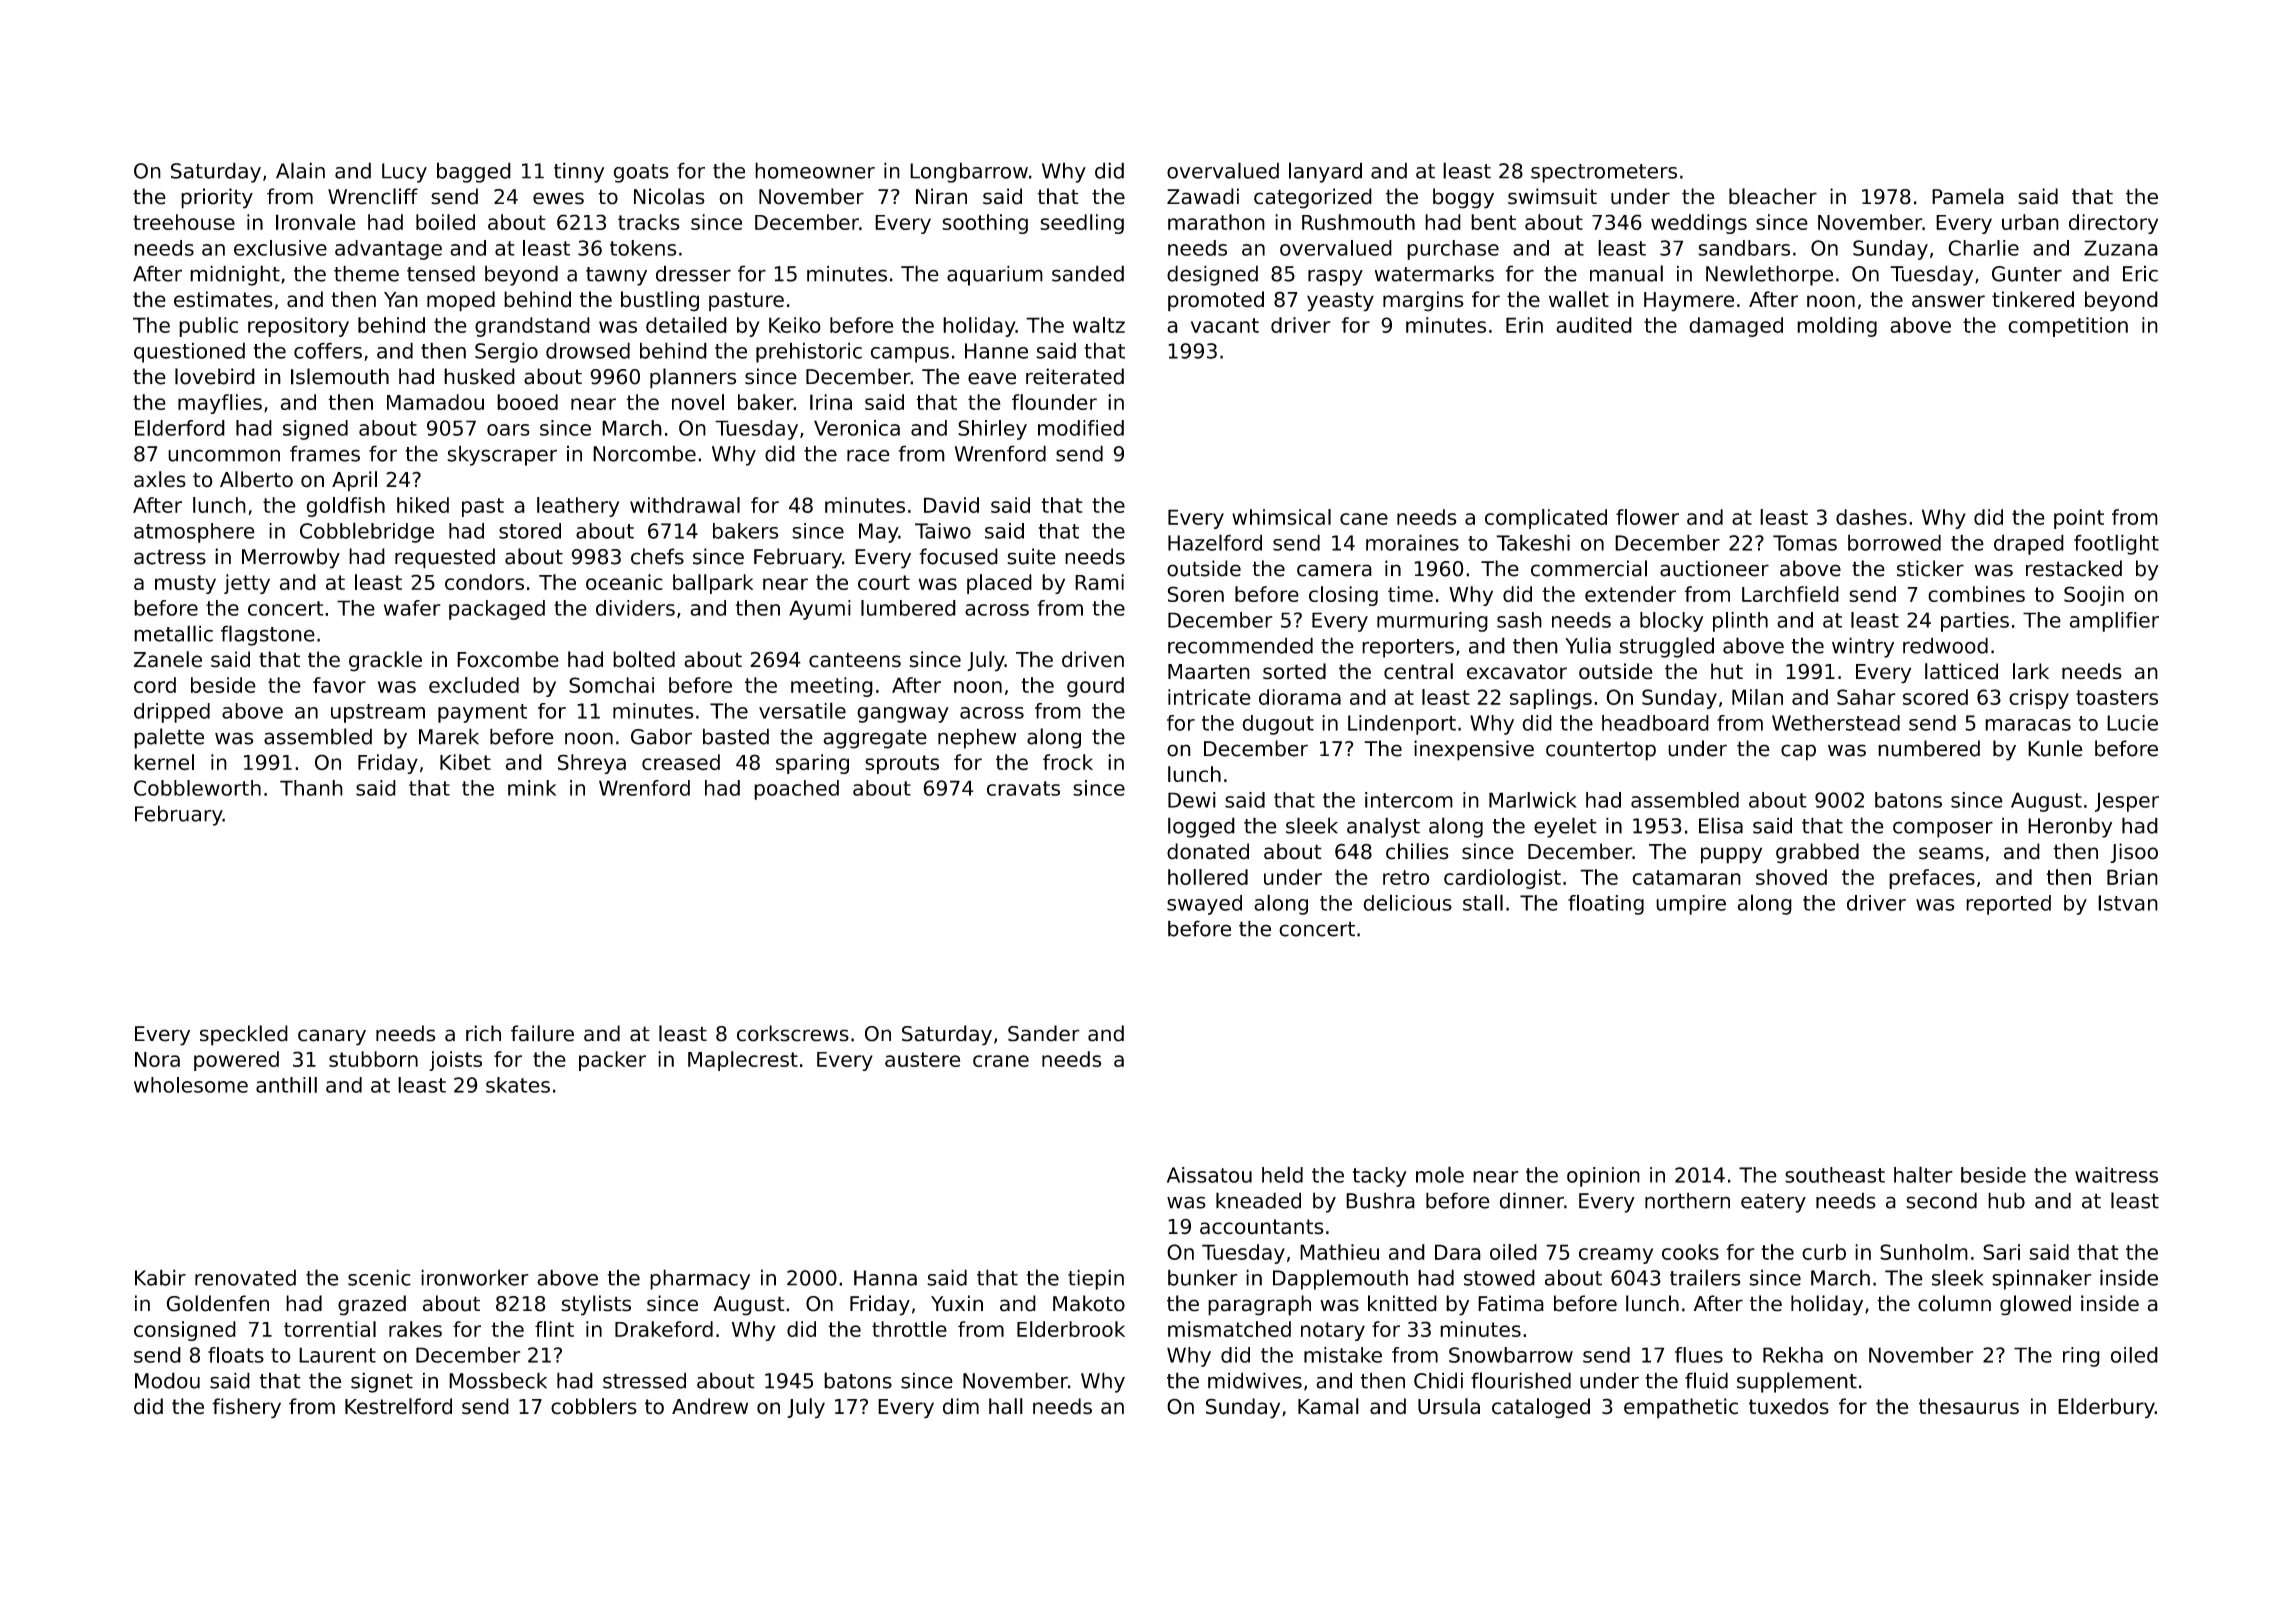  I want to click on cravats, so click(1023, 788).
